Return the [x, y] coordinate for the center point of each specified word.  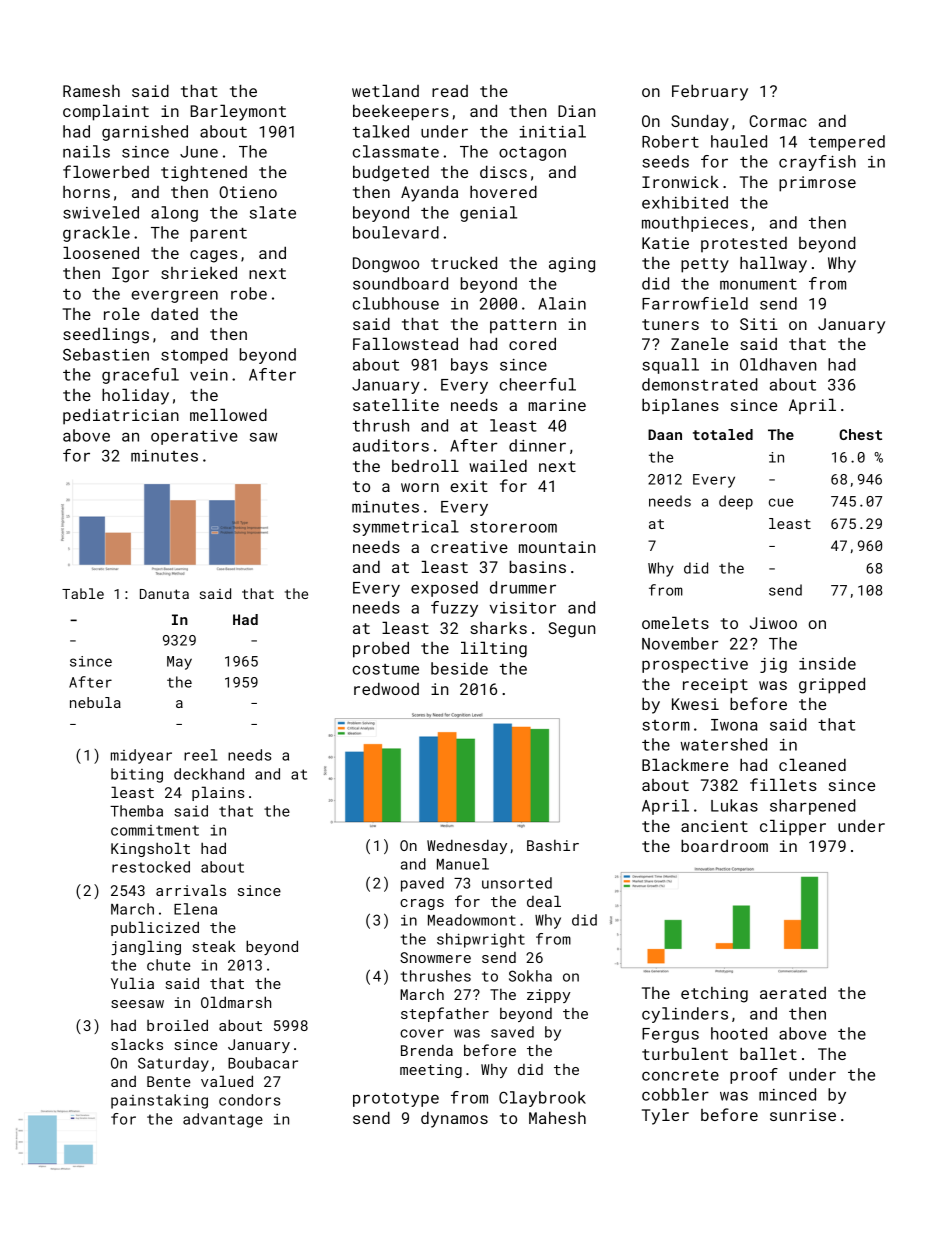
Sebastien [106, 354]
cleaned [812, 764]
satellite [396, 404]
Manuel [463, 864]
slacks [137, 1044]
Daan [665, 434]
